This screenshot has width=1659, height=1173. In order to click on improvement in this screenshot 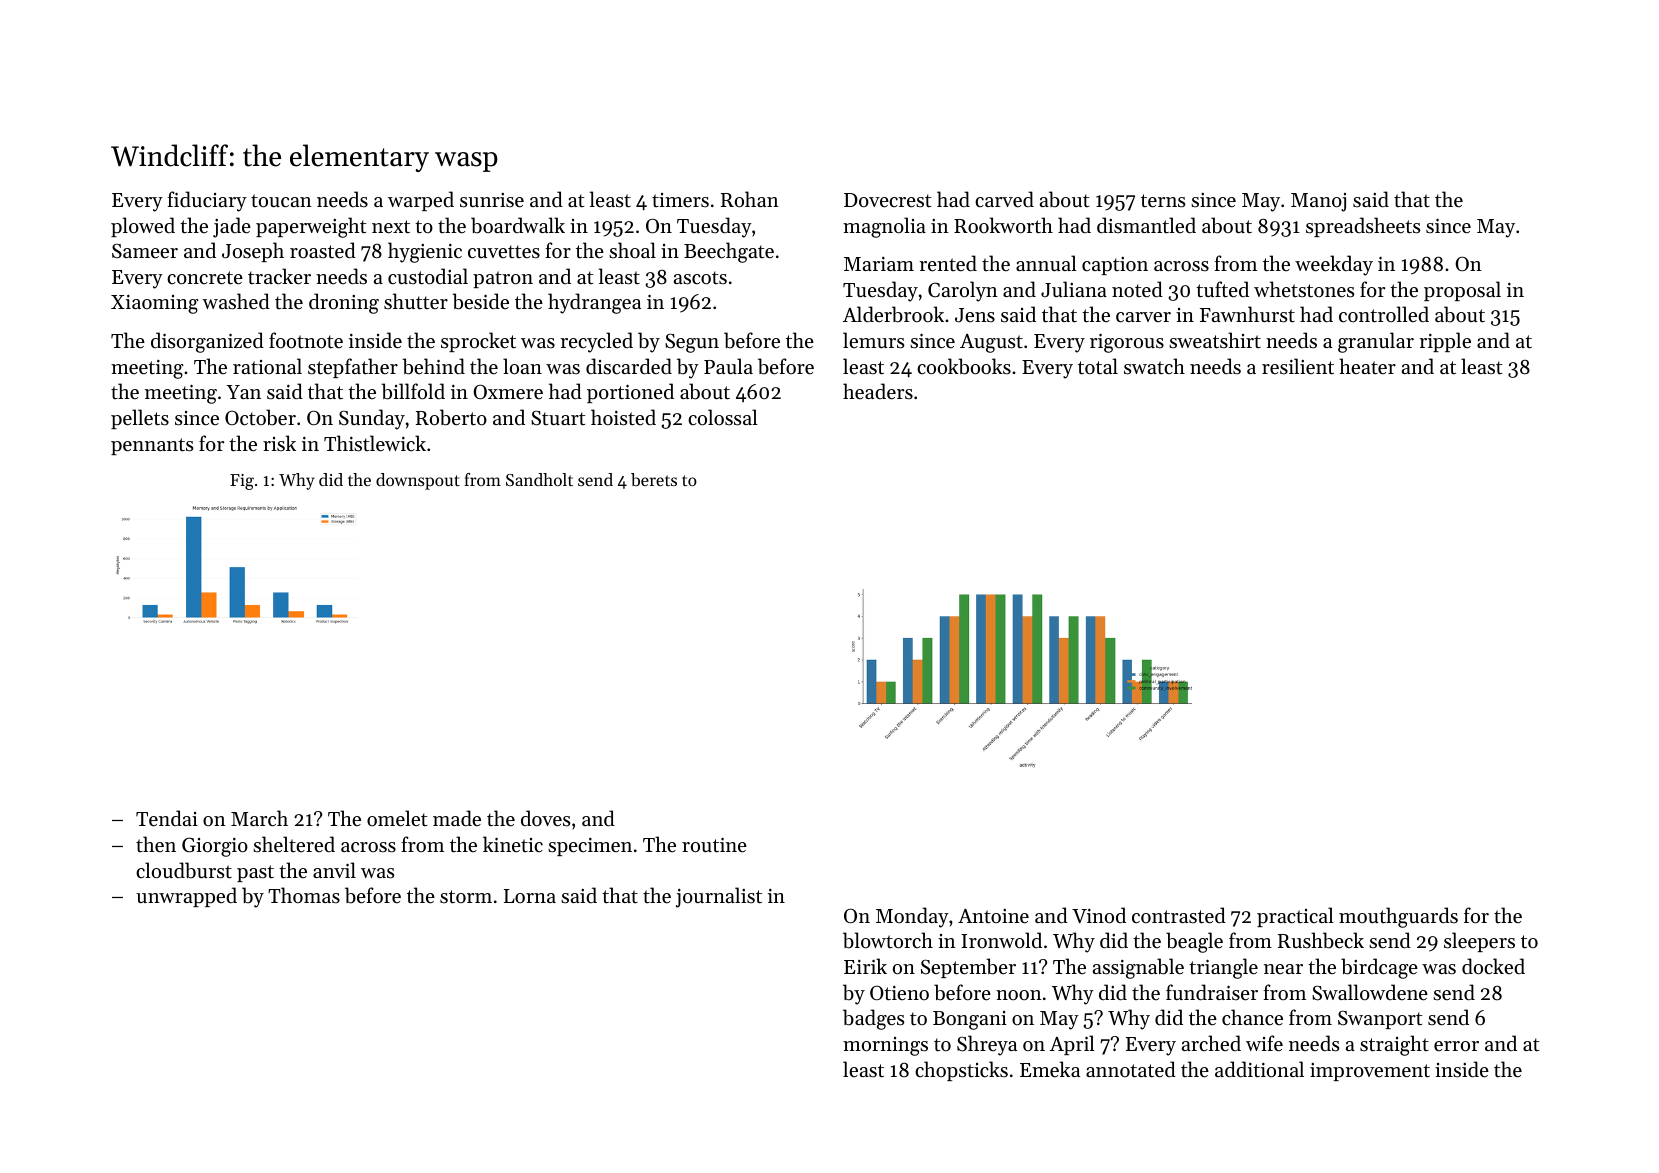, I will do `click(1370, 1072)`.
